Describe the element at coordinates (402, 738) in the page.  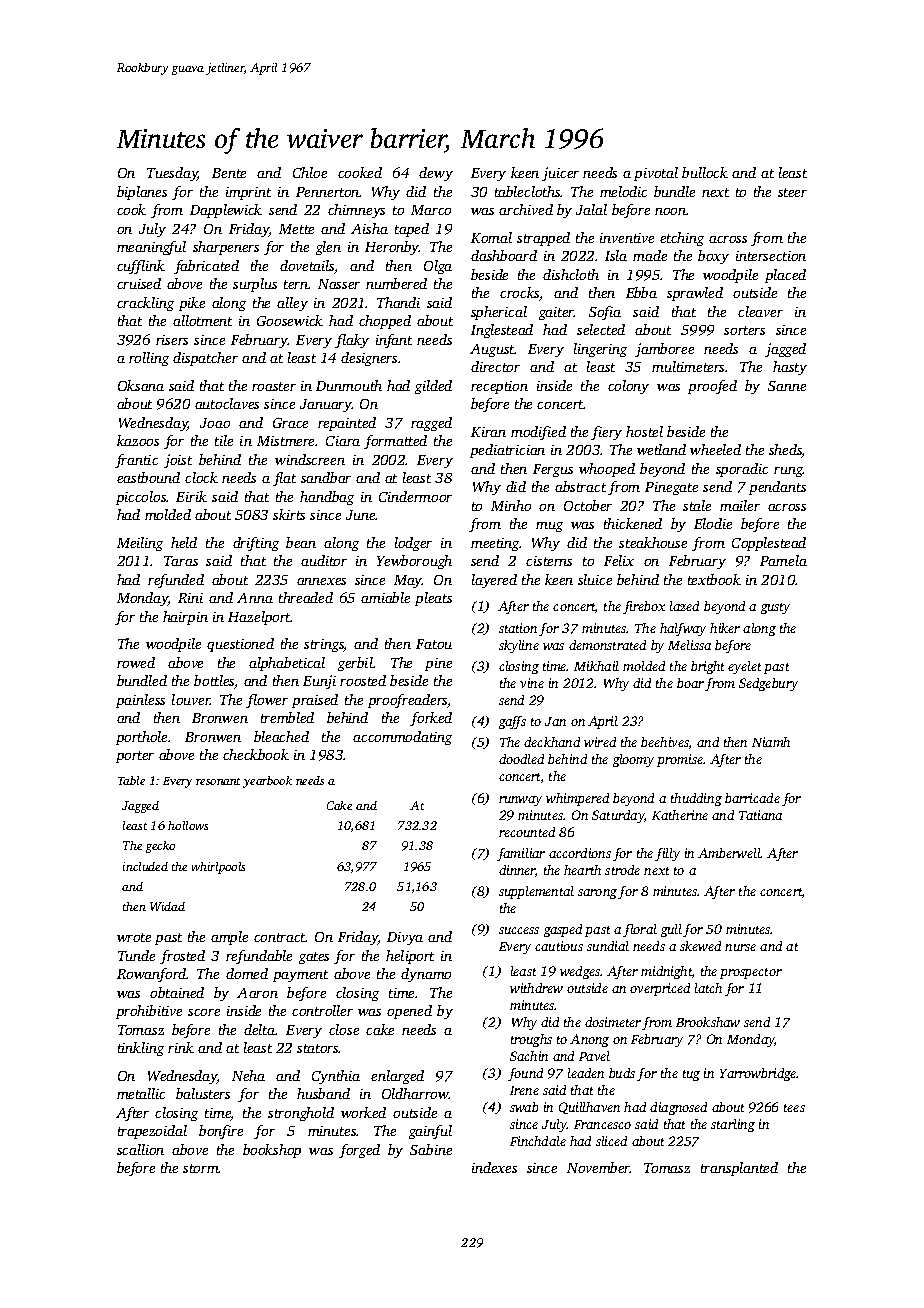
I see `accommodating` at that location.
